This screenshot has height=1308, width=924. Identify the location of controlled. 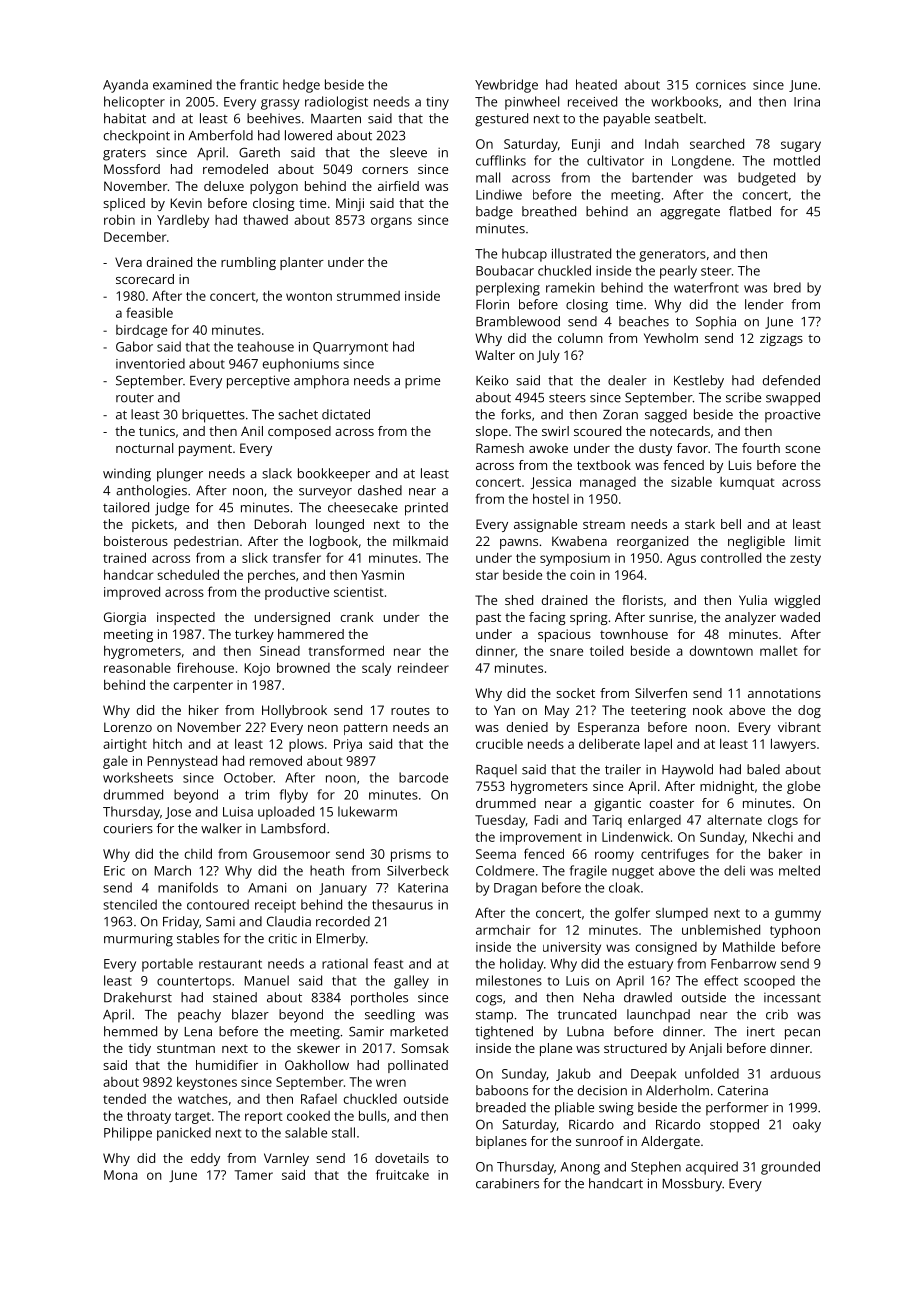
(731, 557).
